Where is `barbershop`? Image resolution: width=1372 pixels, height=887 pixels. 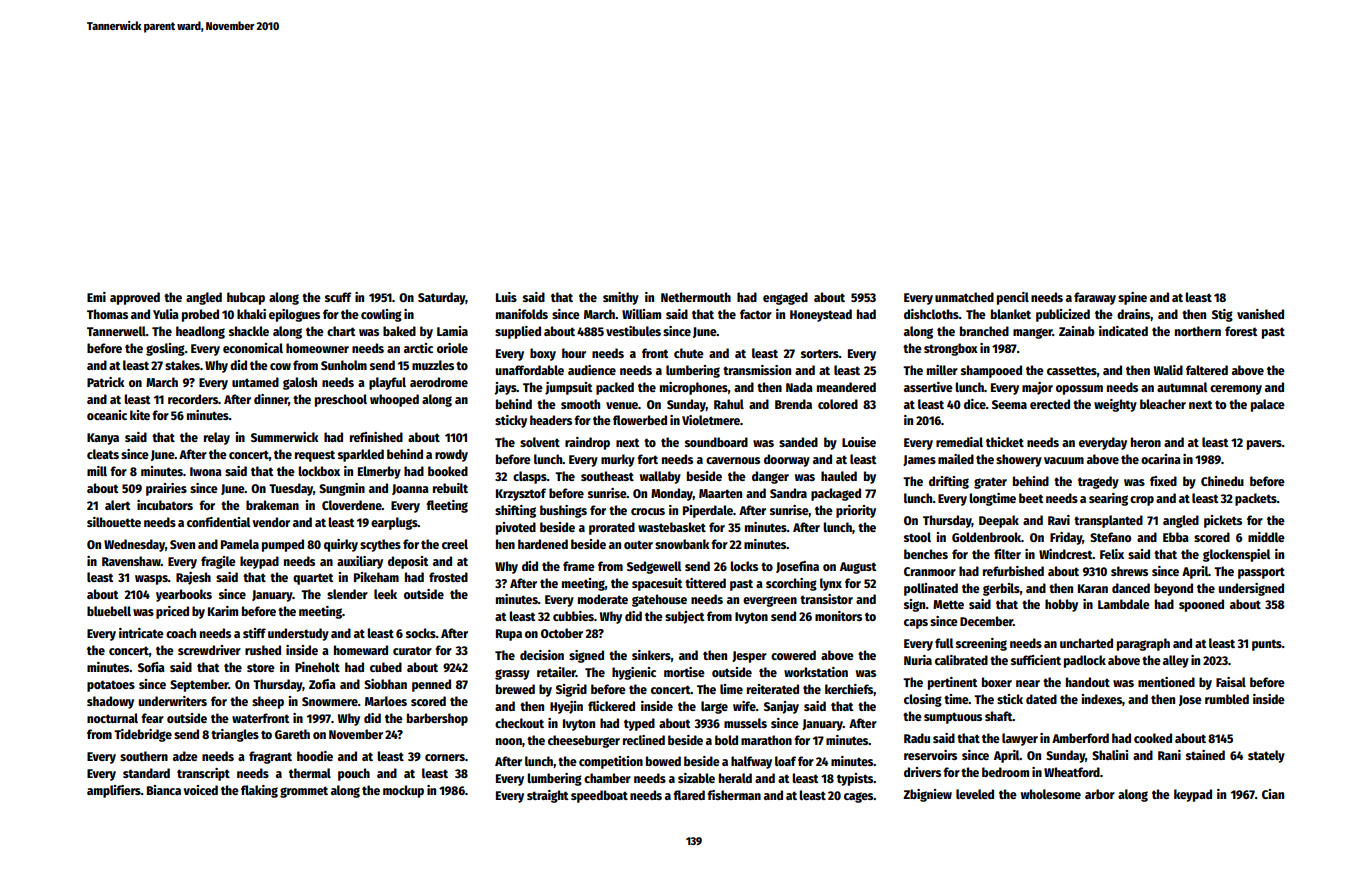 barbershop is located at coordinates (437, 719).
